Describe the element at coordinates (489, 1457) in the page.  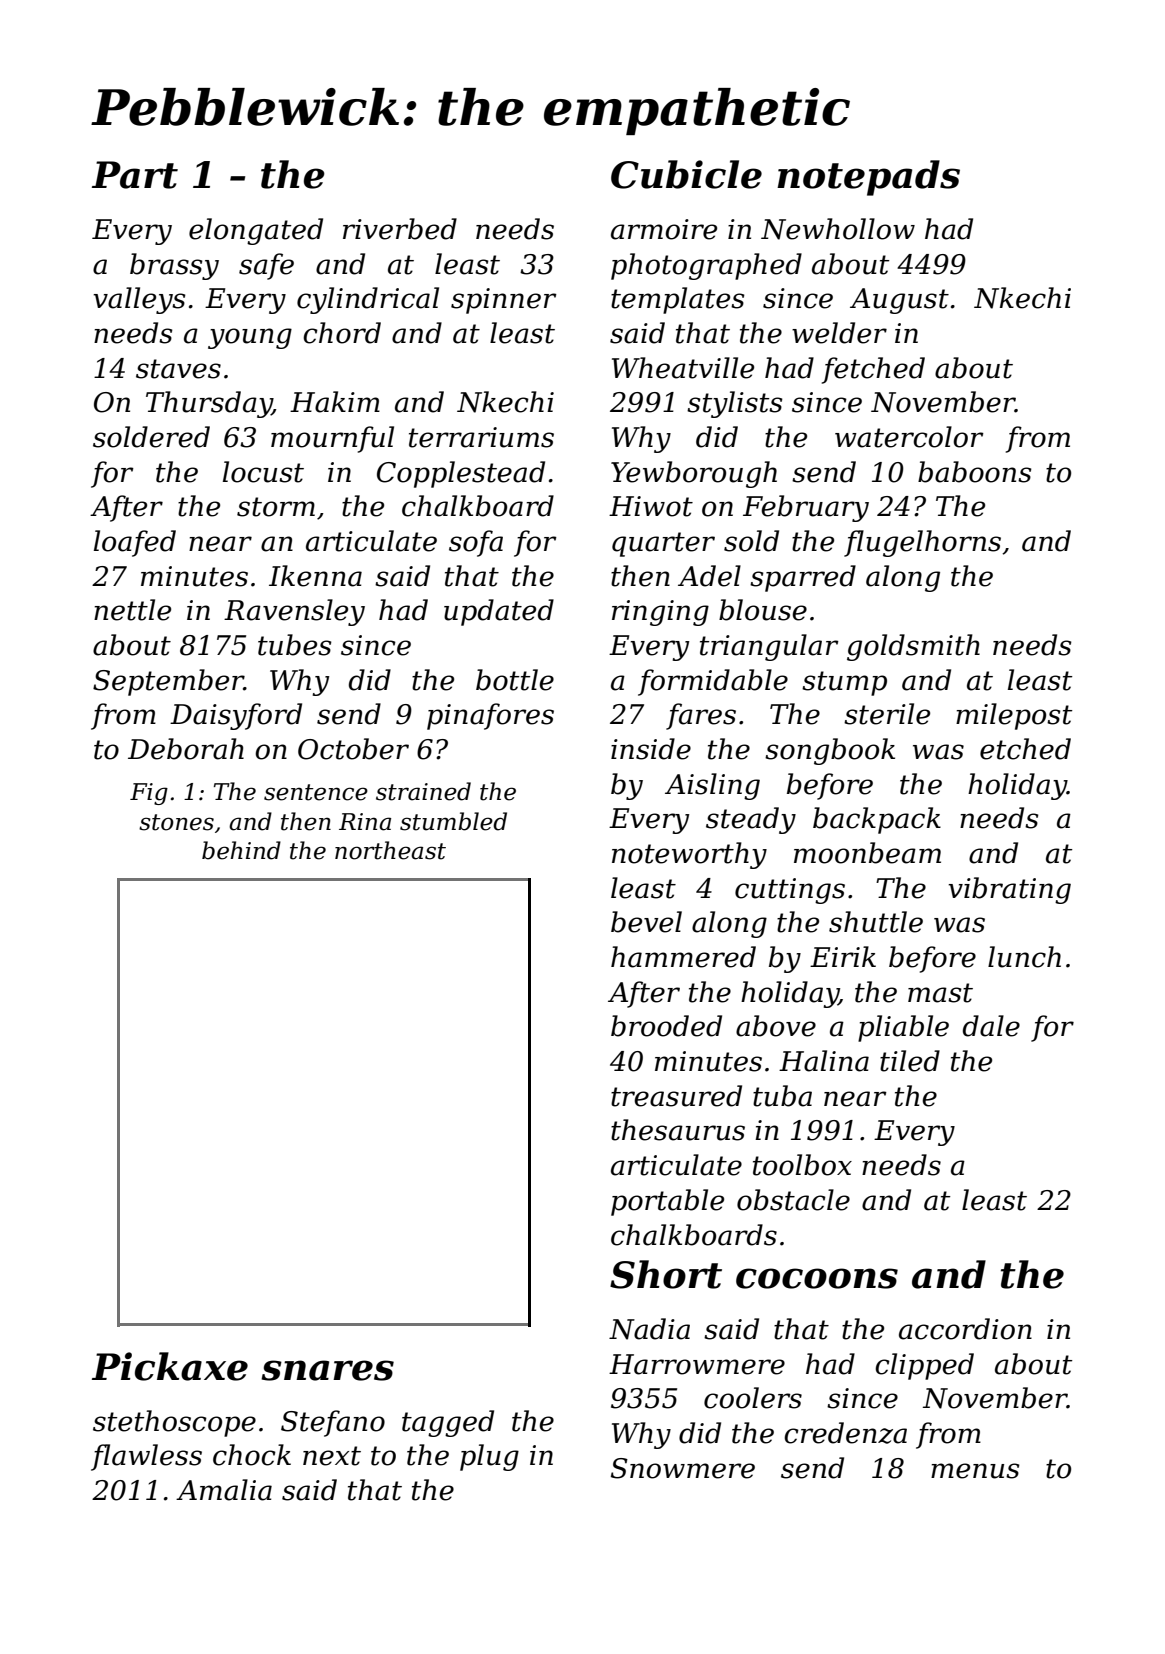
I see `plug` at that location.
